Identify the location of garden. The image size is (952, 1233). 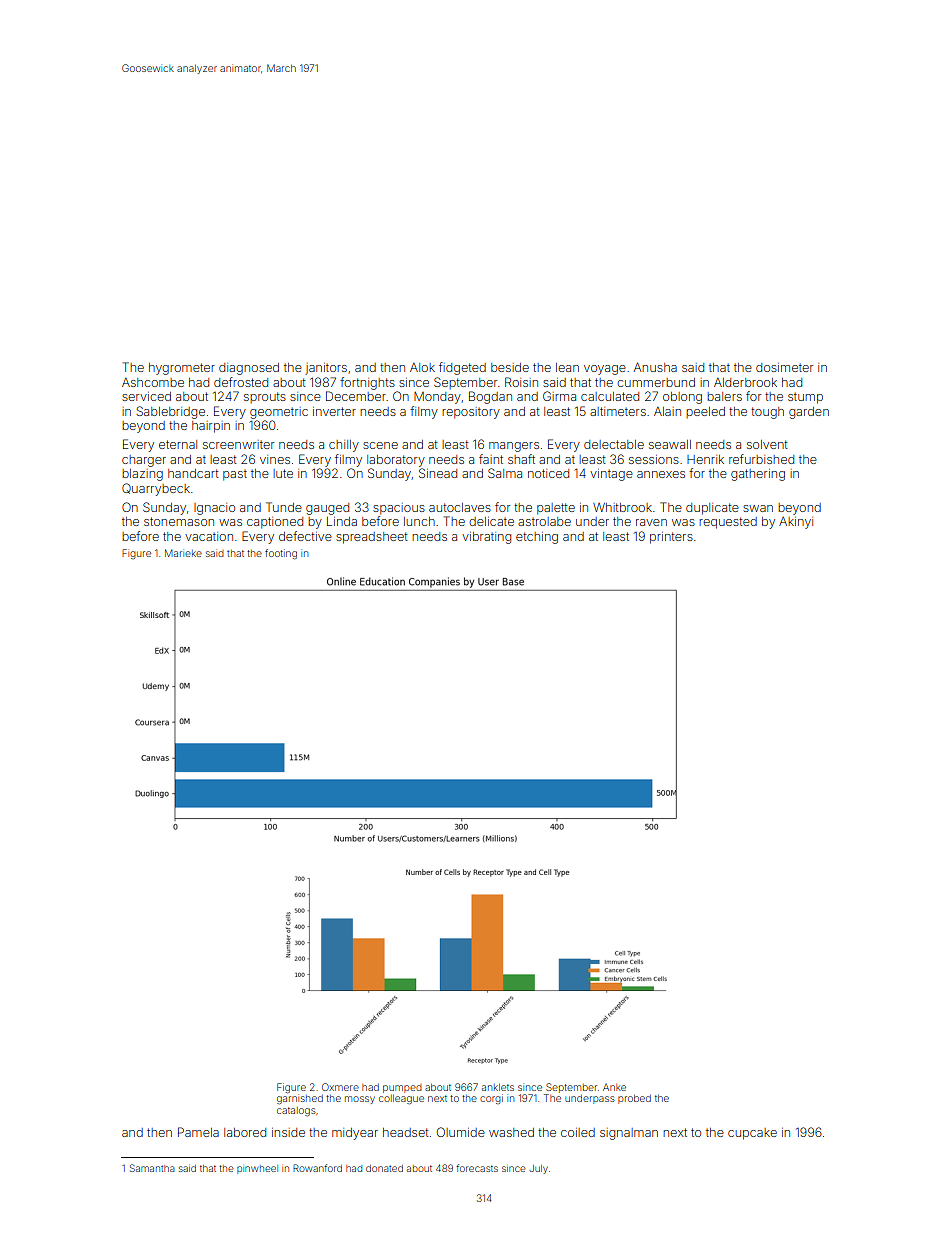
(809, 413).
